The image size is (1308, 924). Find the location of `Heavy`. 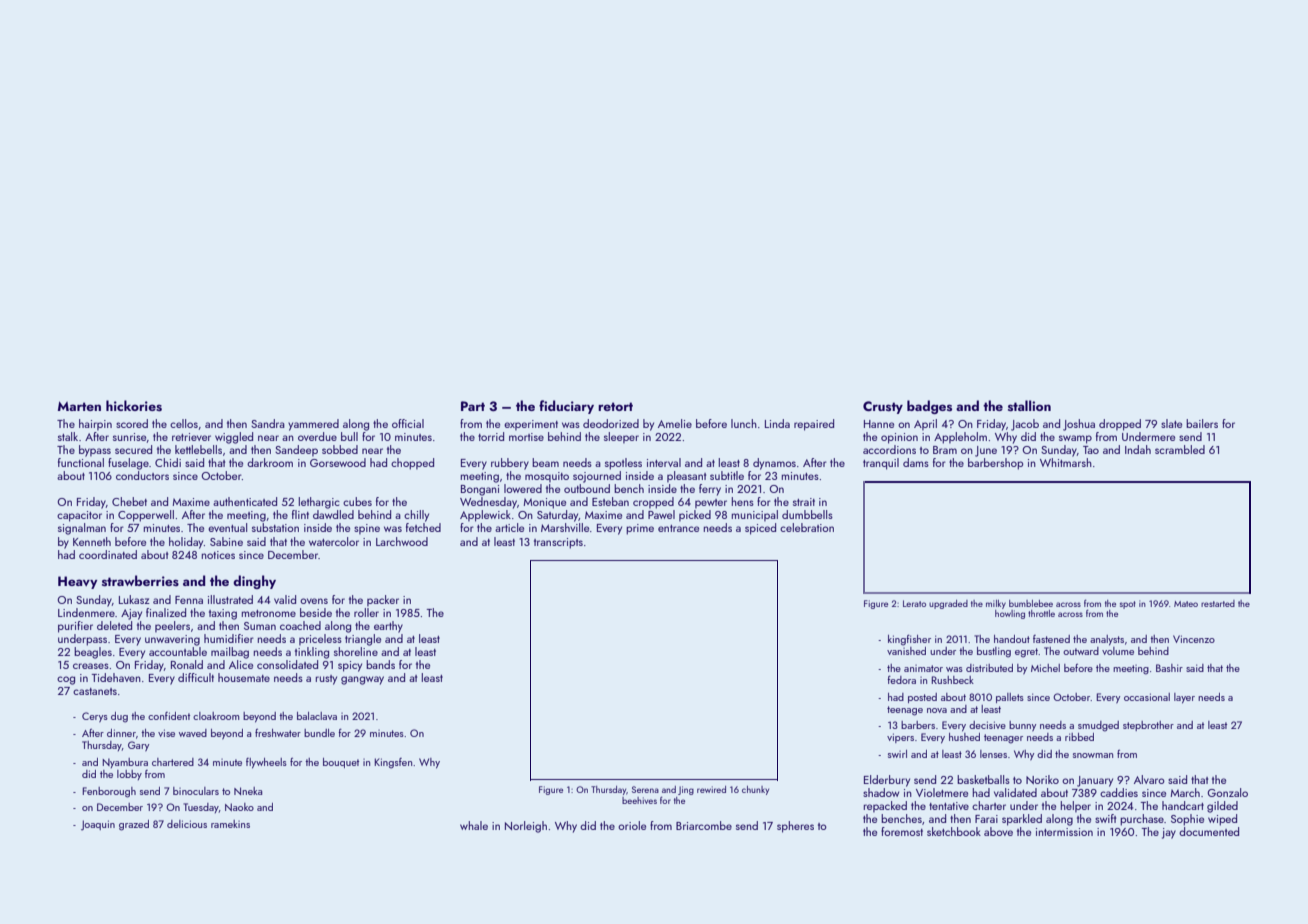

Heavy is located at coordinates (77, 582).
